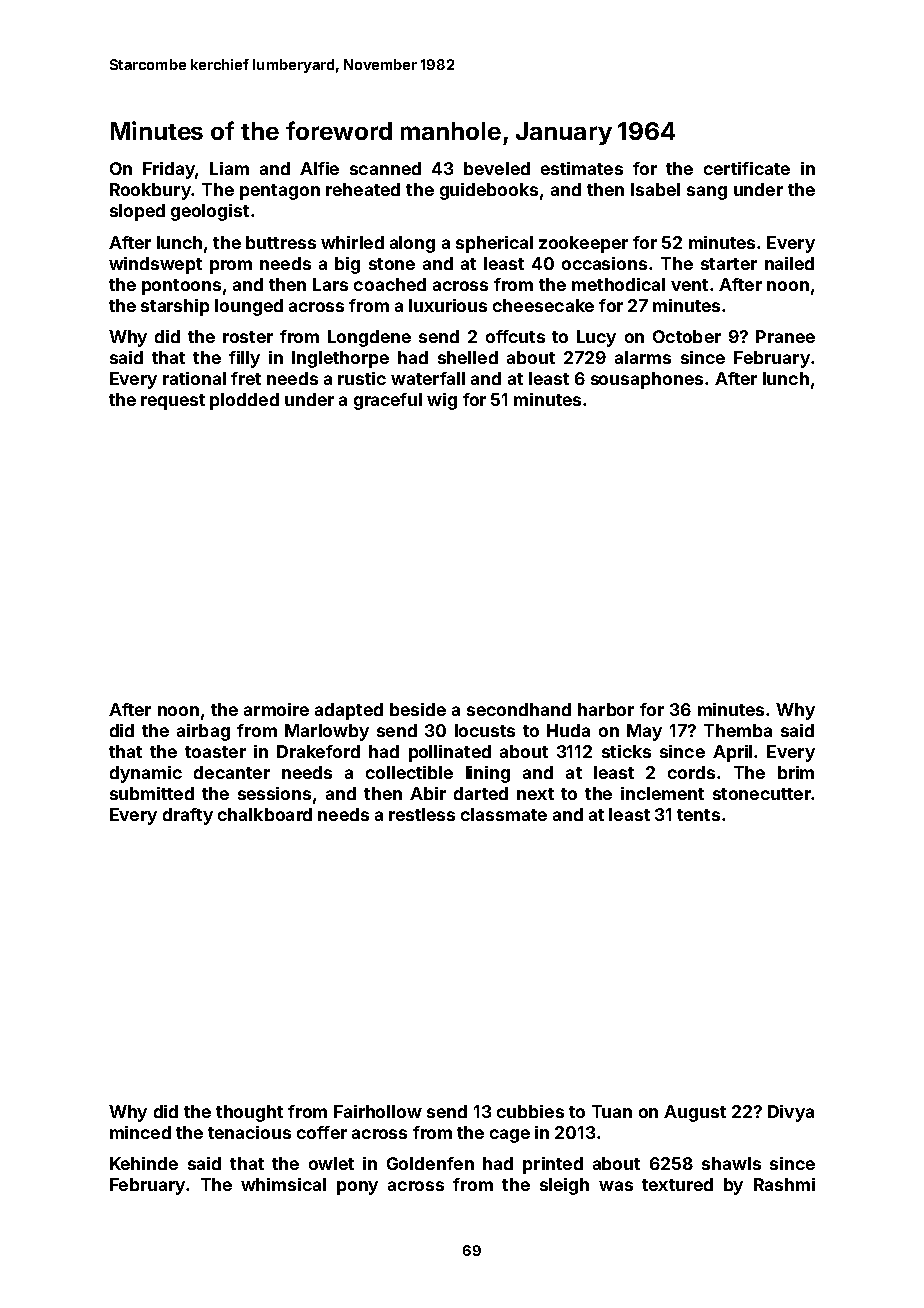 This screenshot has width=924, height=1308. Describe the element at coordinates (655, 189) in the screenshot. I see `Isabel` at that location.
